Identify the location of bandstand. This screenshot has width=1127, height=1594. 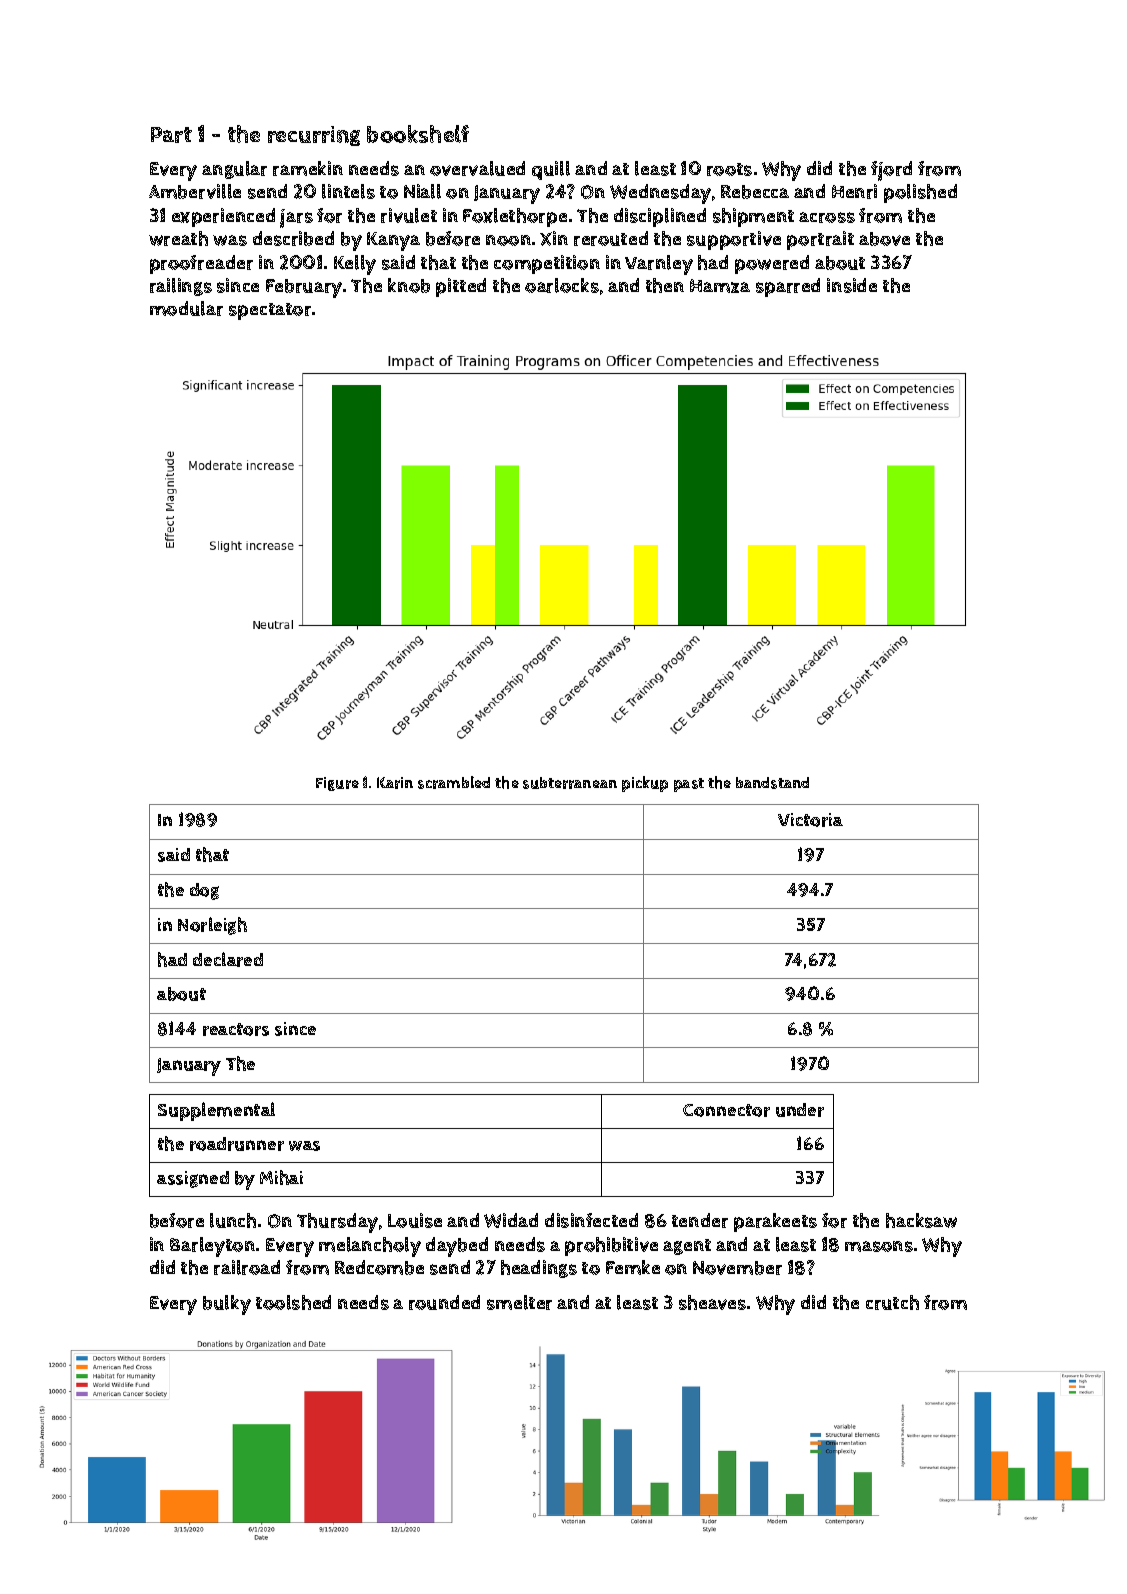
(772, 783).
